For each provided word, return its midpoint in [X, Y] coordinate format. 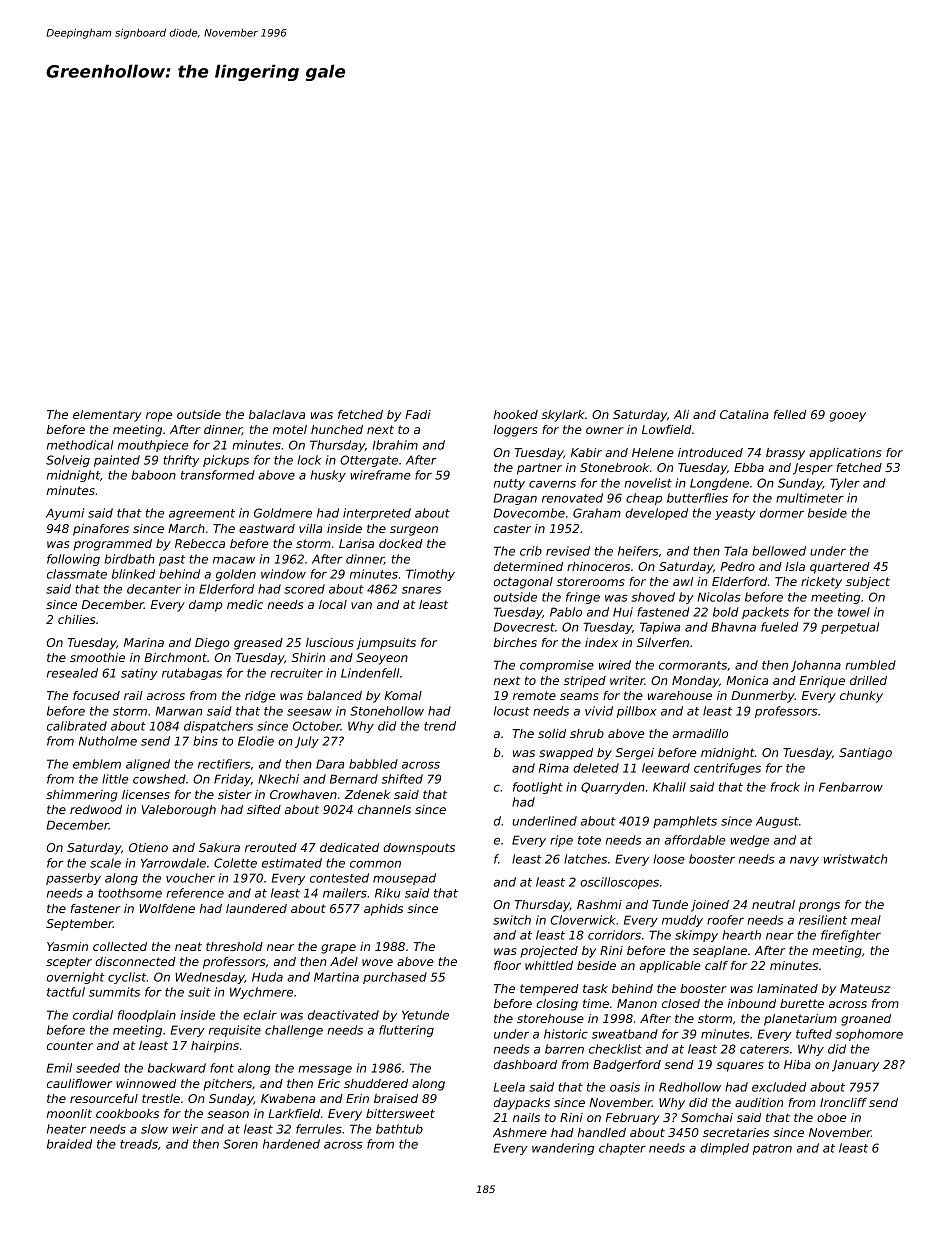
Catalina [744, 414]
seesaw [309, 712]
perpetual [850, 628]
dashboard [525, 1064]
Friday [232, 780]
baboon [154, 475]
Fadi [418, 414]
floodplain [147, 1016]
